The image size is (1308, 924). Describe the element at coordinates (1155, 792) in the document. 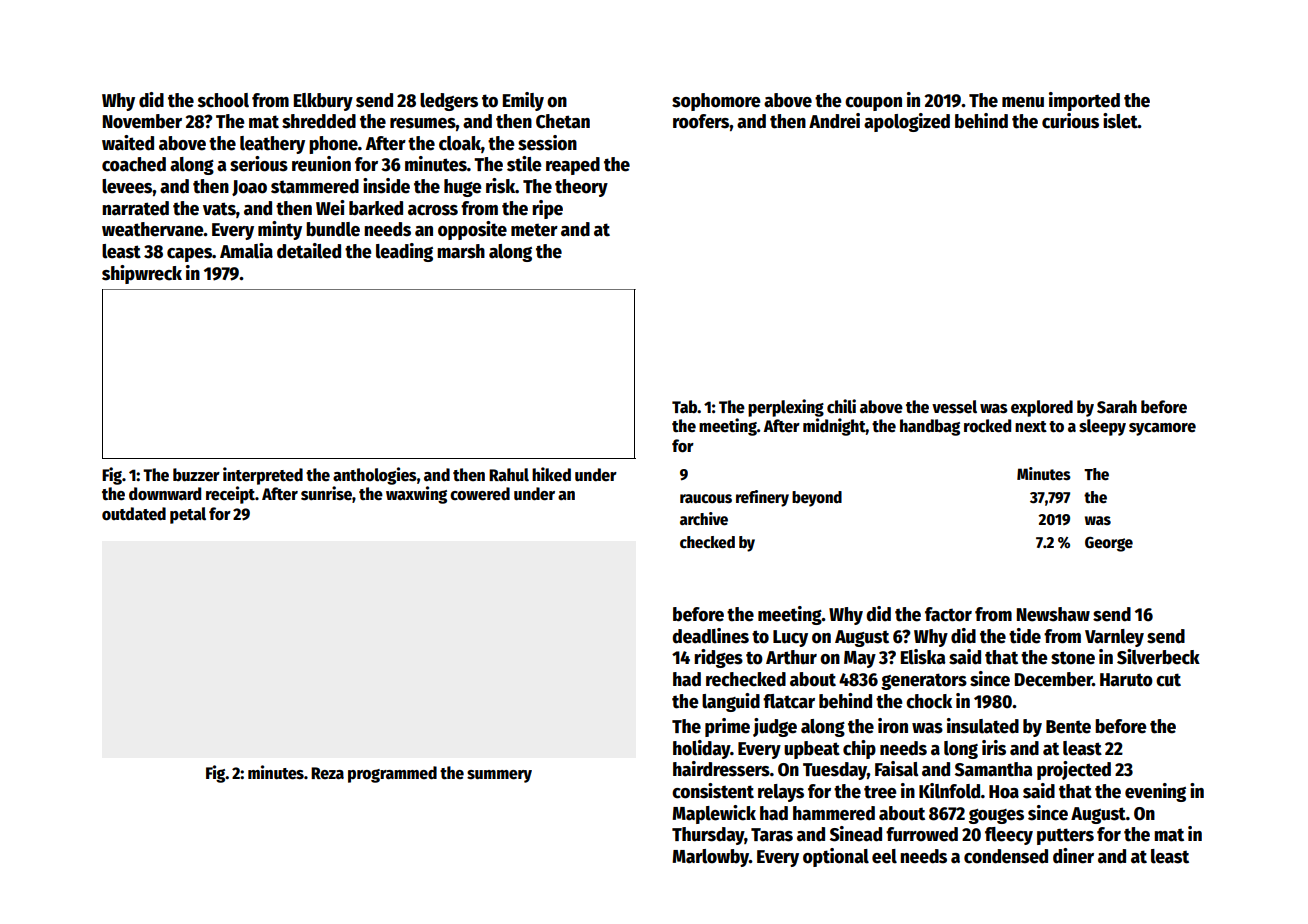

I see `evening` at that location.
